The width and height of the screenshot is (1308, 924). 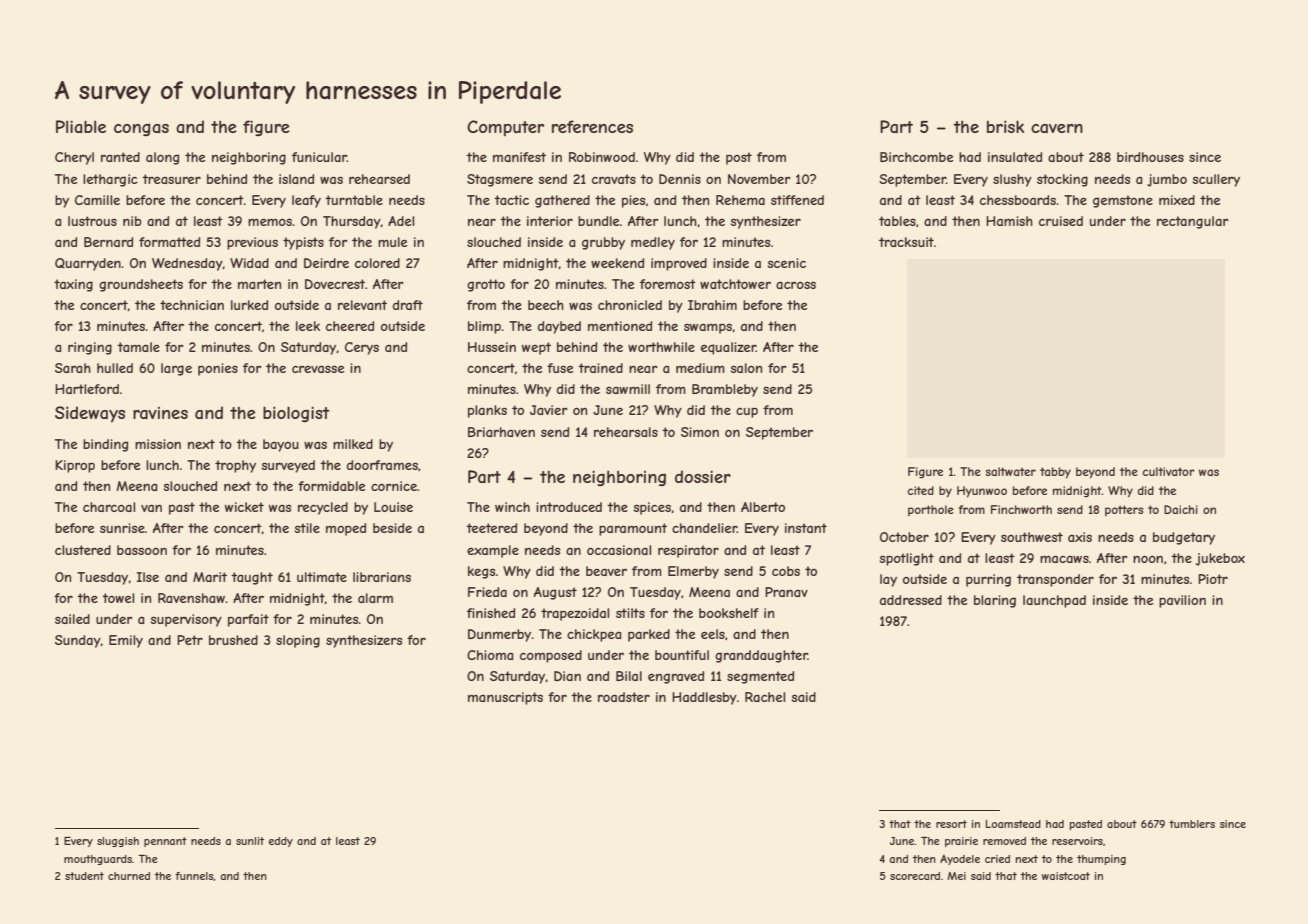 I want to click on wicket, so click(x=244, y=507).
